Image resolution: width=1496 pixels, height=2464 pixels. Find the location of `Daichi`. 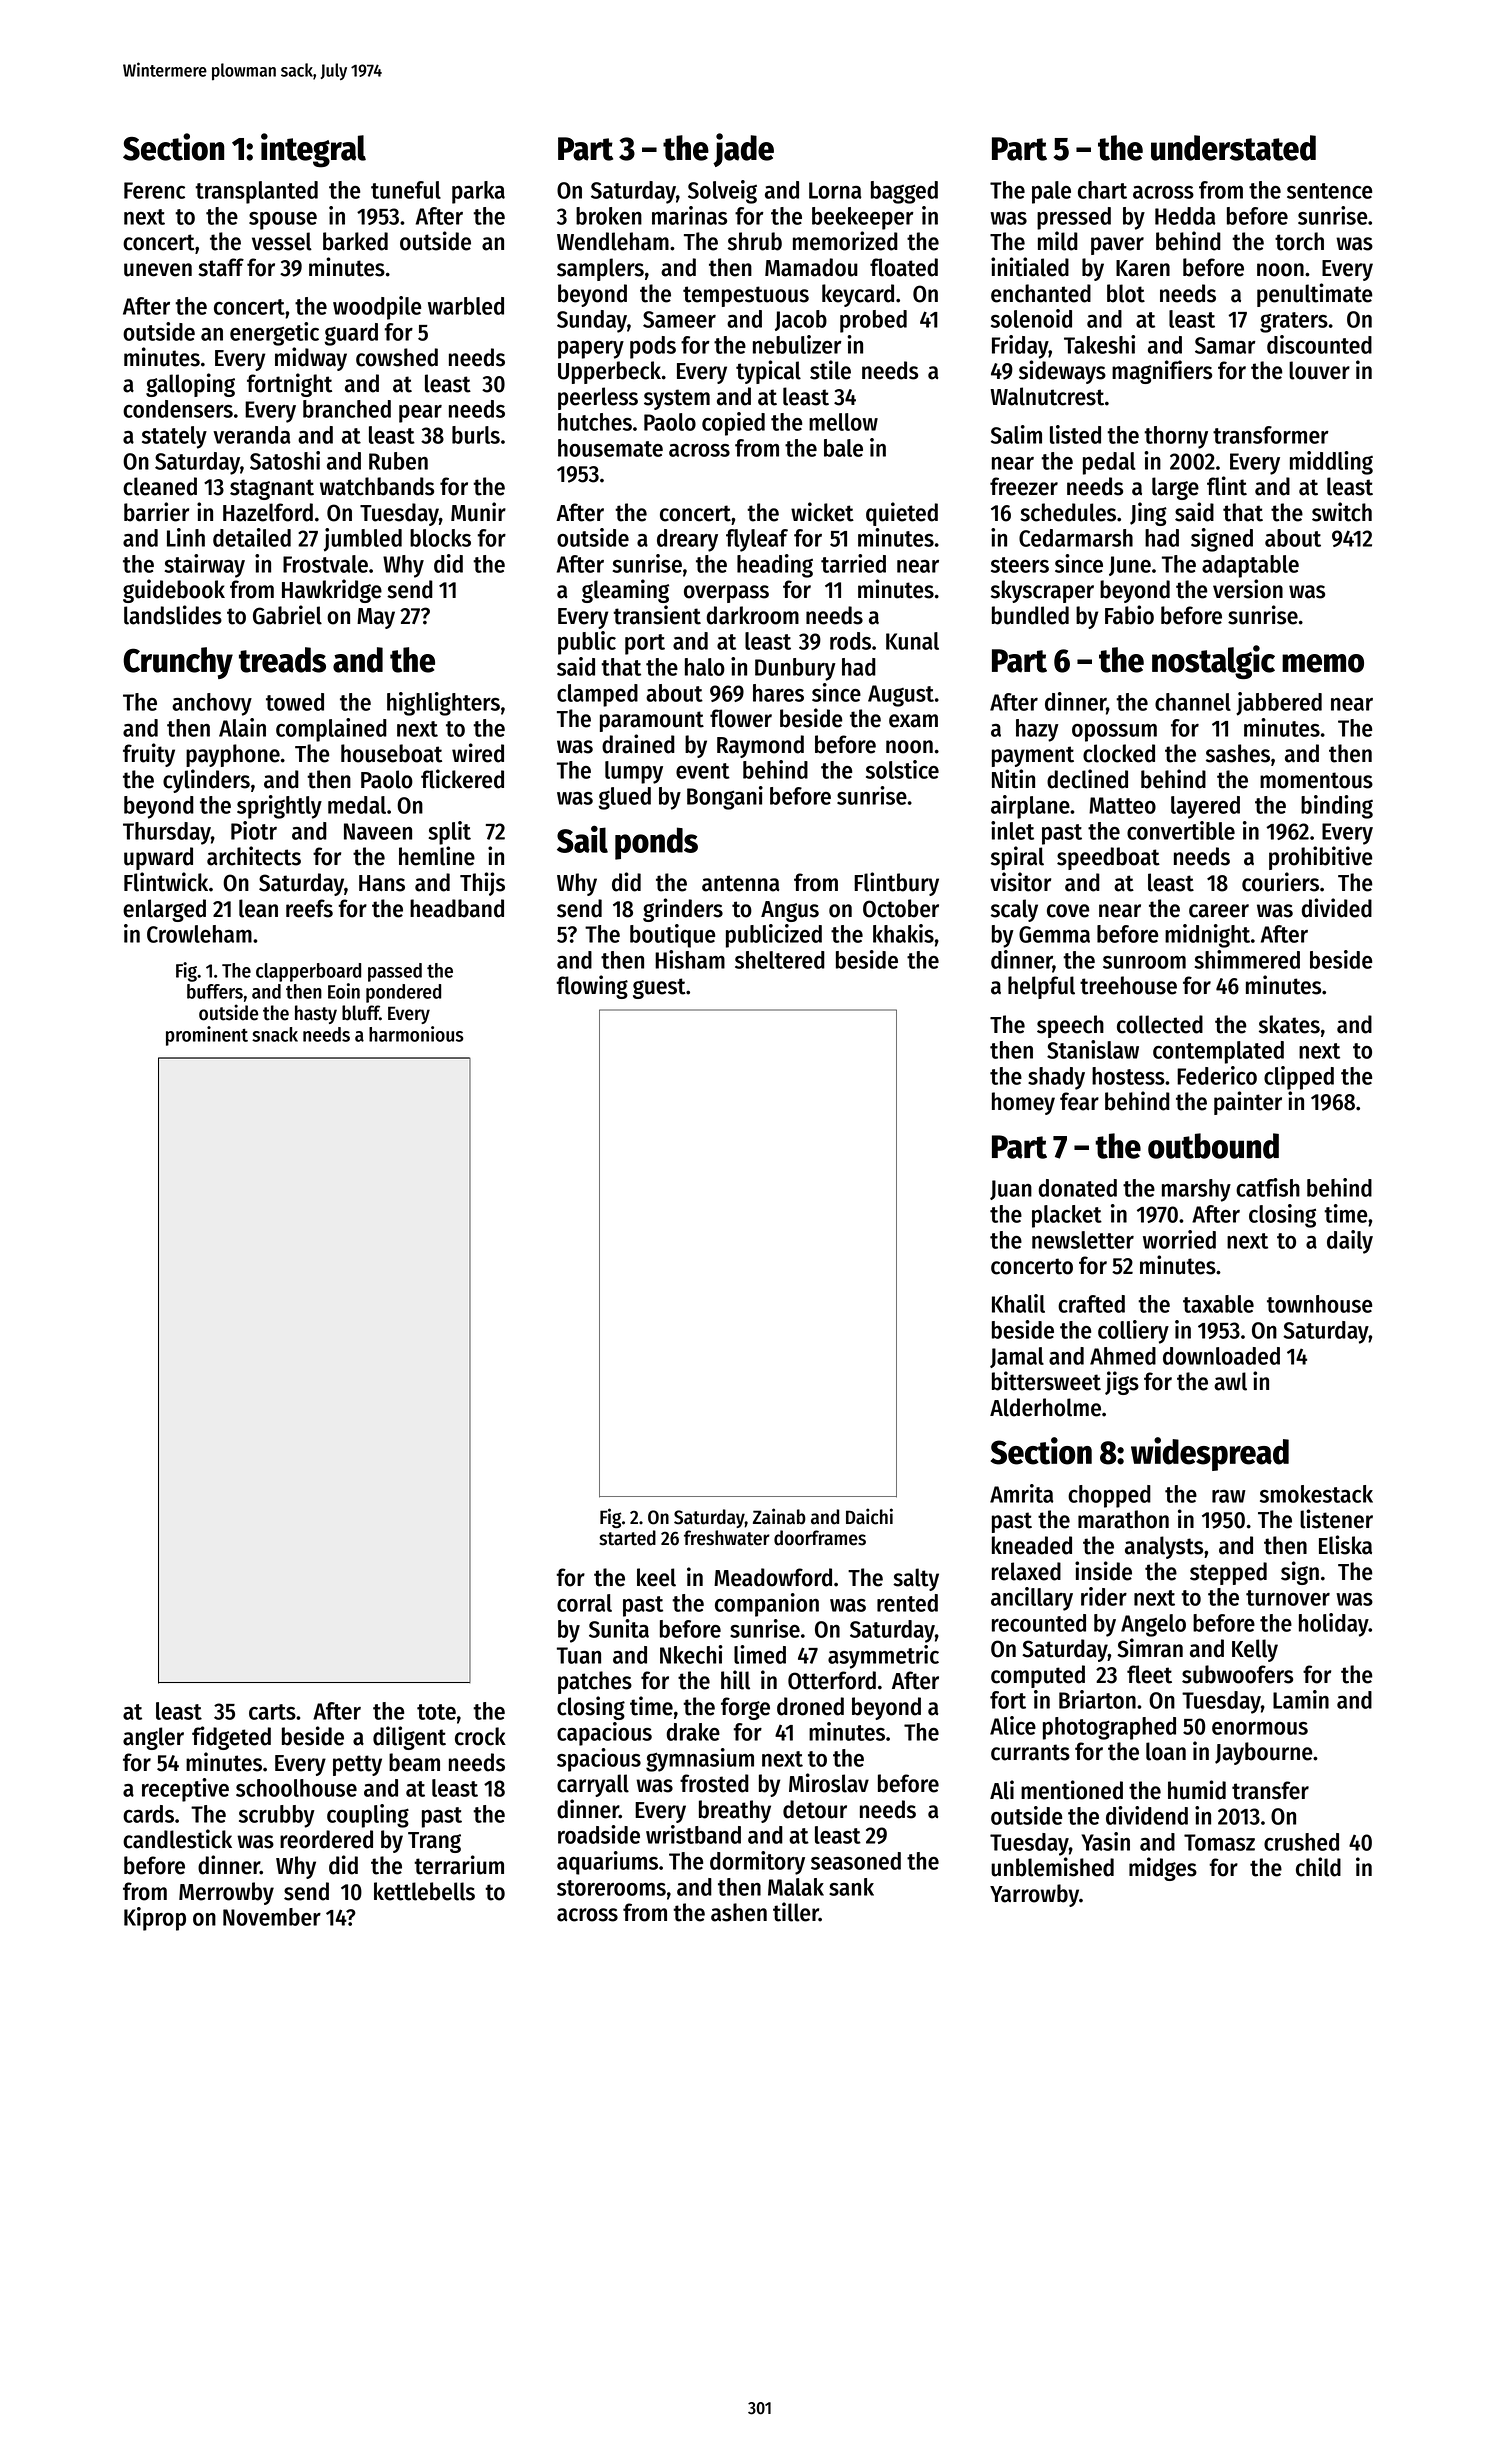

Daichi is located at coordinates (869, 1516).
